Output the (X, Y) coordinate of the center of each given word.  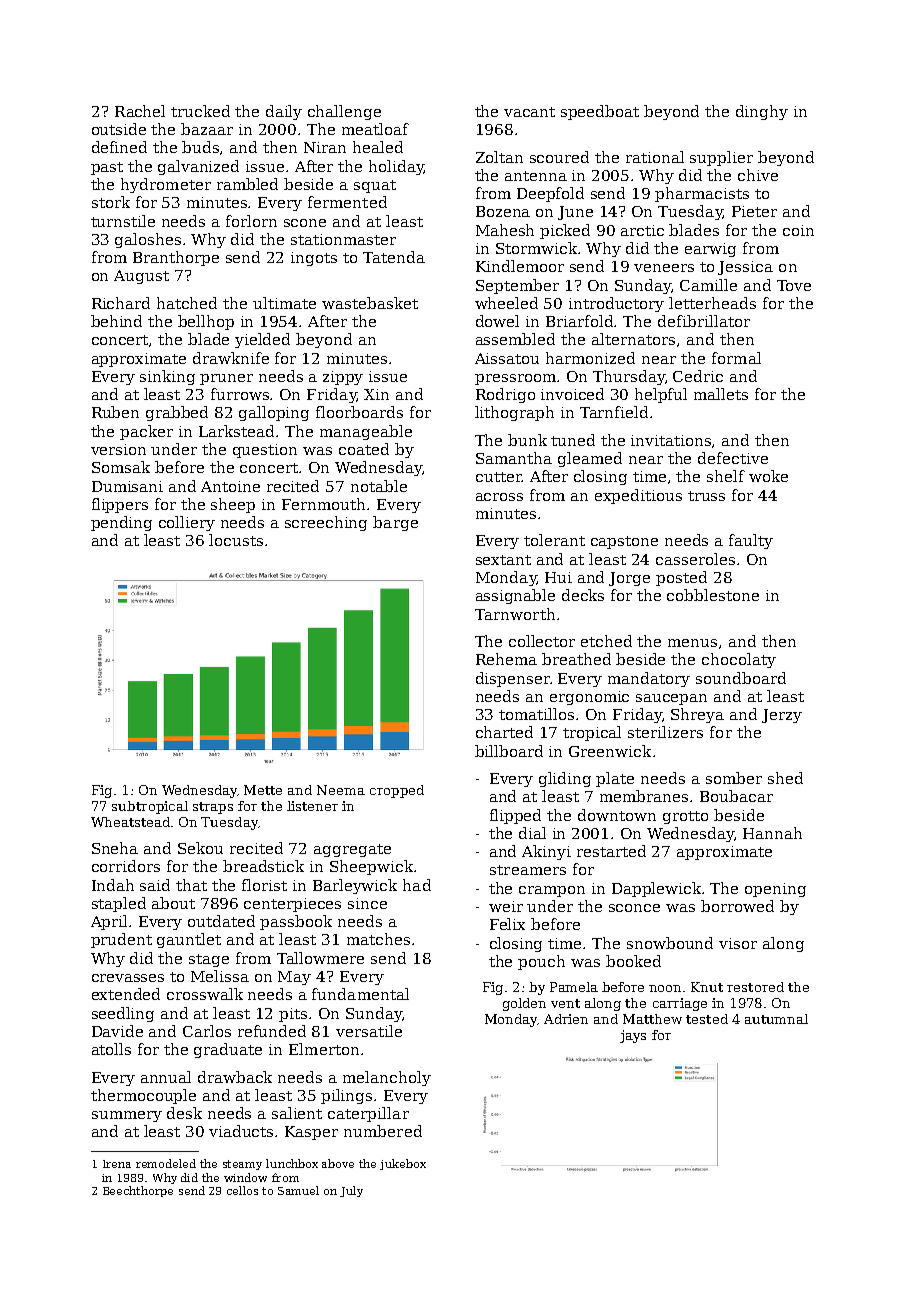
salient (297, 1113)
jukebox (403, 1164)
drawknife (231, 358)
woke (768, 476)
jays (633, 1036)
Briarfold (580, 321)
